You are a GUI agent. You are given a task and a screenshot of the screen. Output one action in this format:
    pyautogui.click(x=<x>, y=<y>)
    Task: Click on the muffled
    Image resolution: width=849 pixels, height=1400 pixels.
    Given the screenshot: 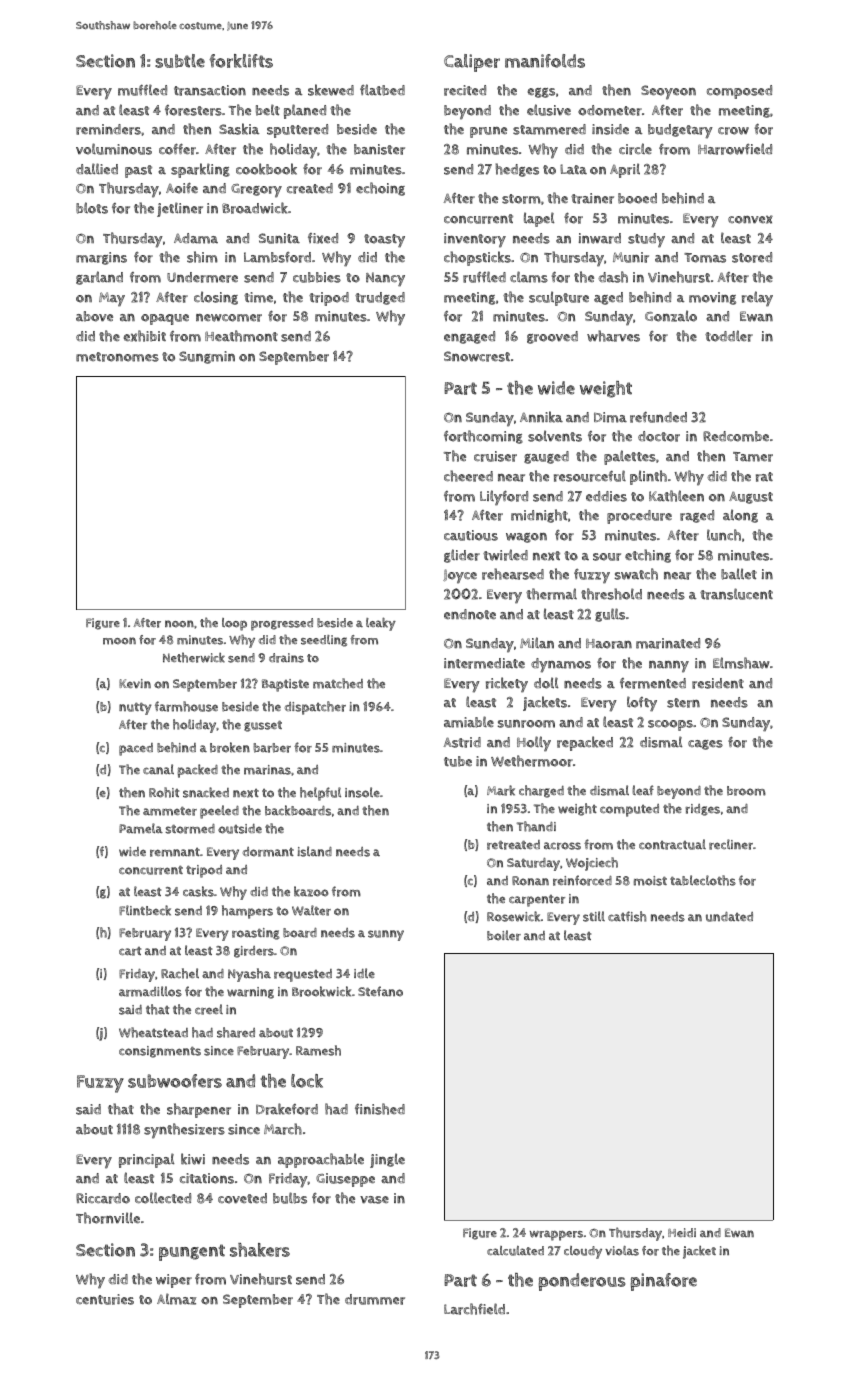 What is the action you would take?
    pyautogui.click(x=142, y=90)
